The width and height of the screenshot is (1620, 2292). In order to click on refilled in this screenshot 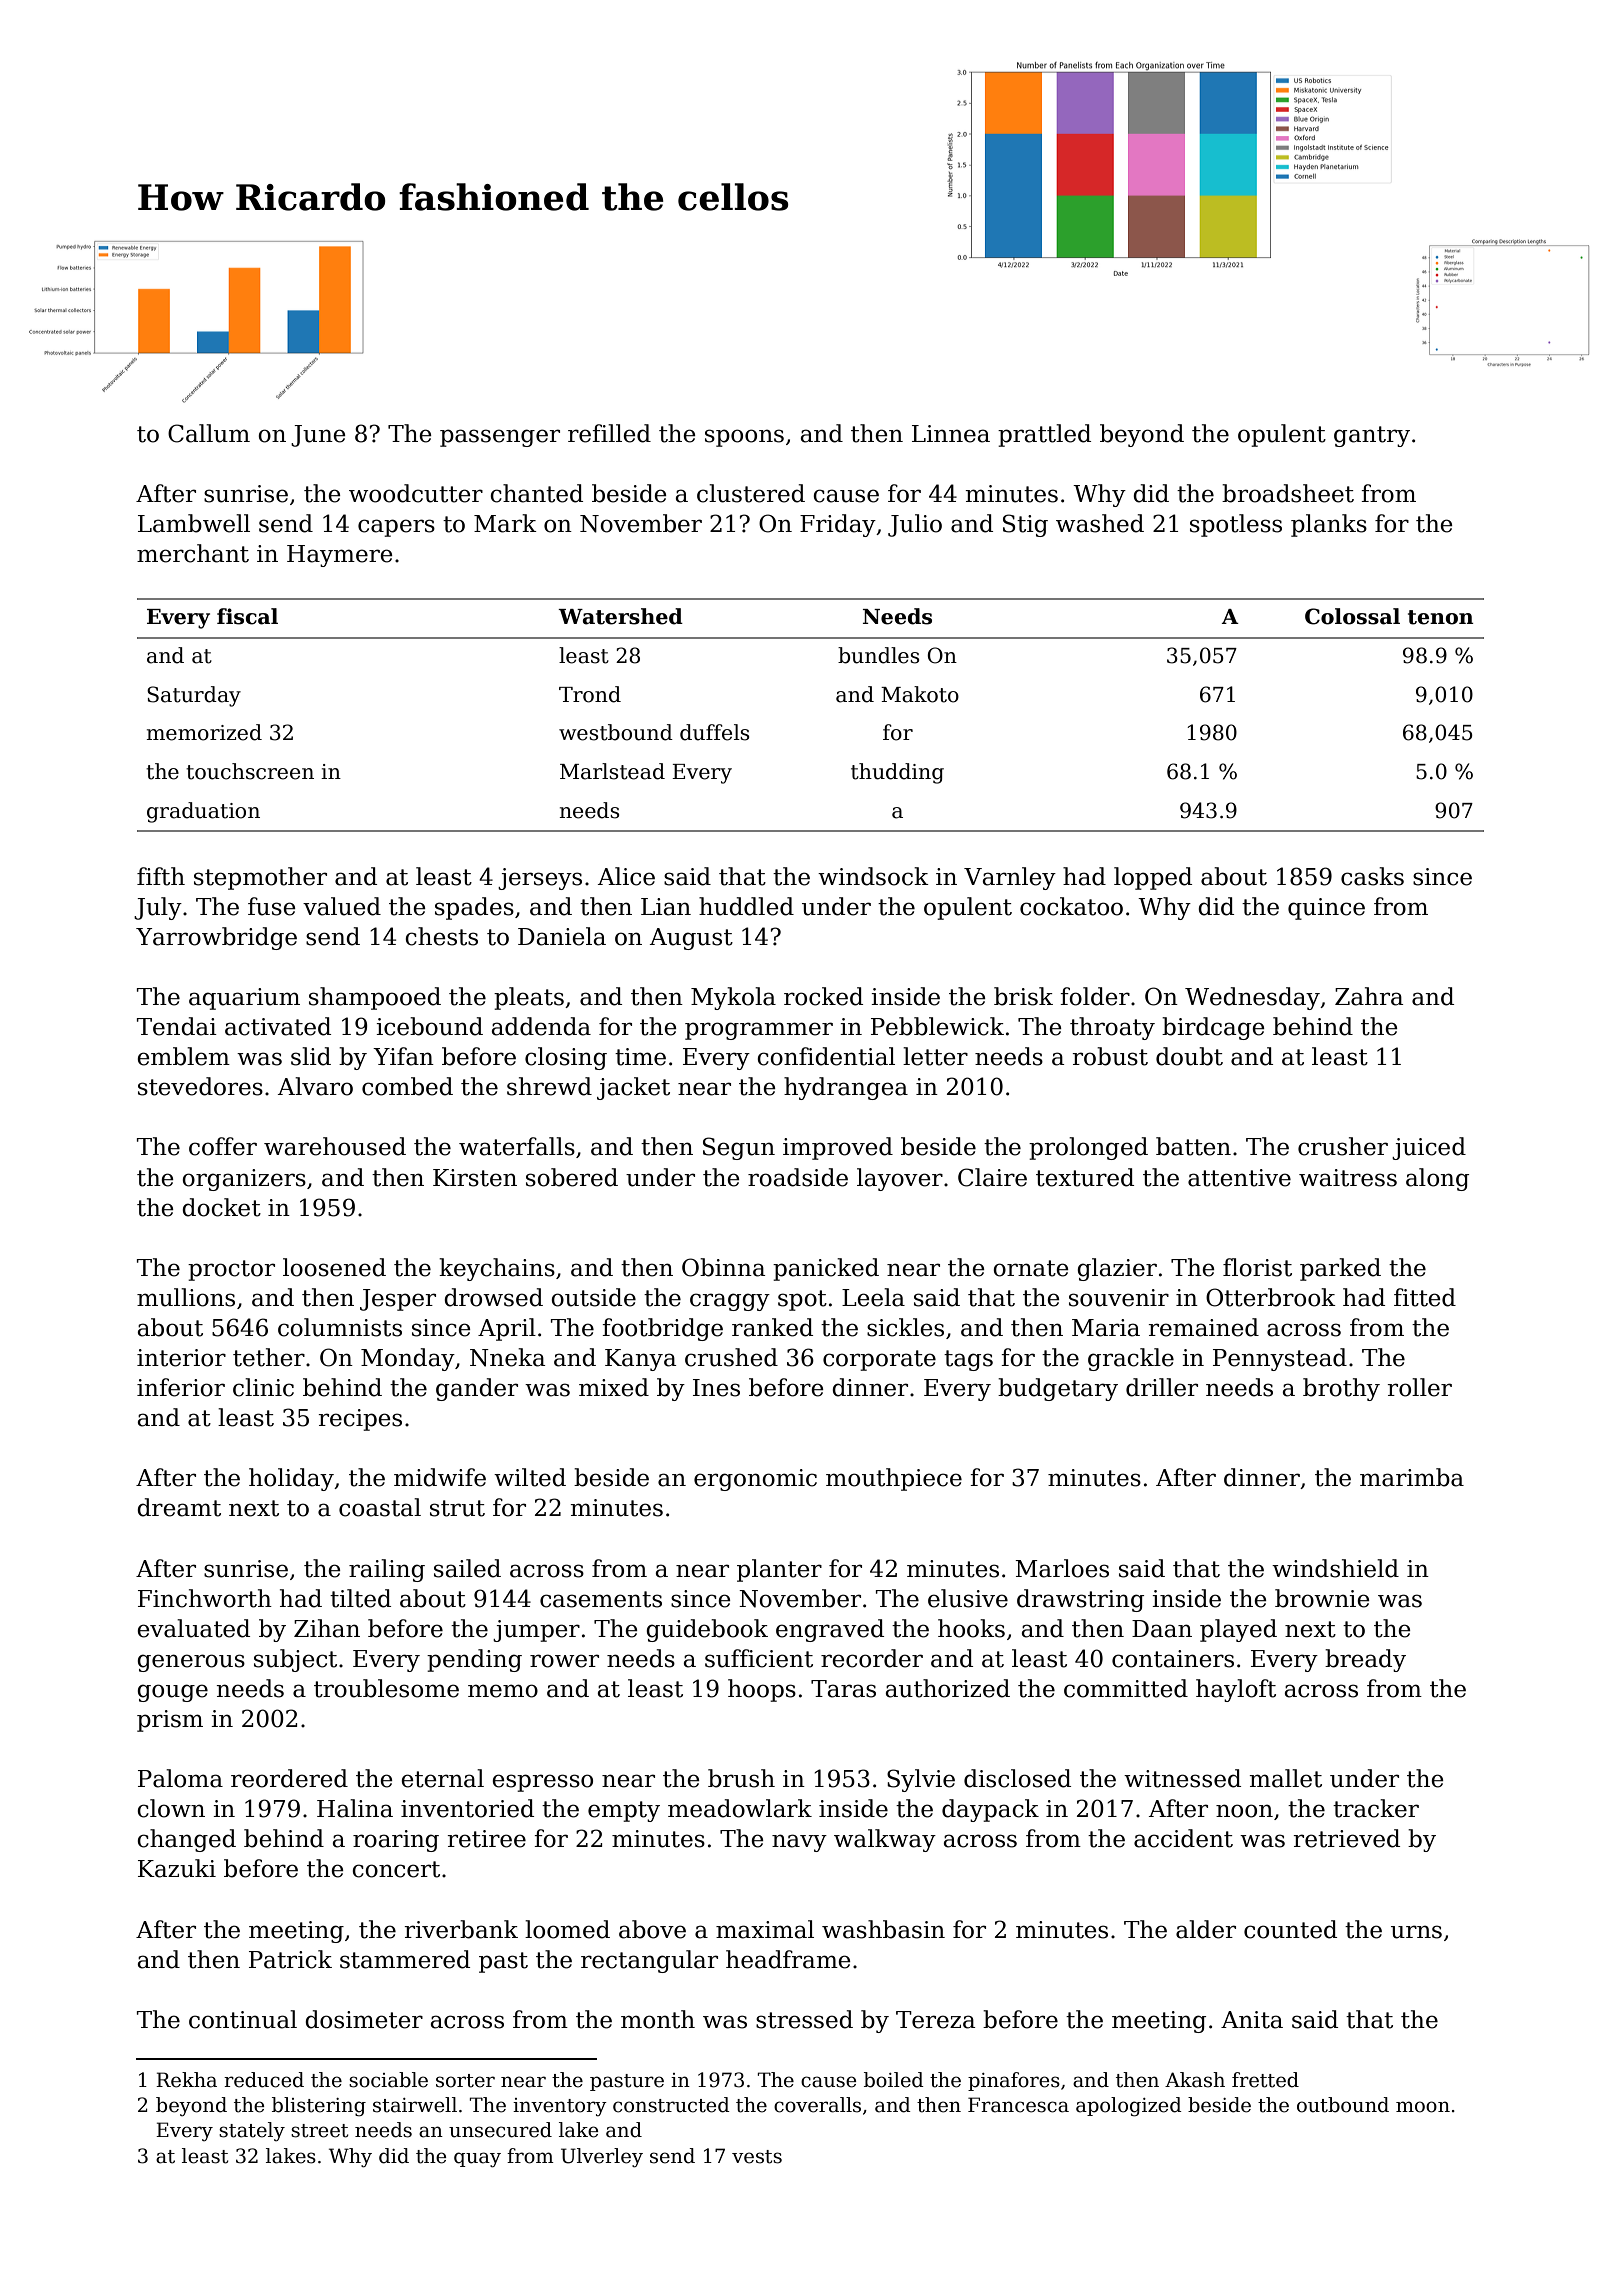, I will do `click(609, 433)`.
